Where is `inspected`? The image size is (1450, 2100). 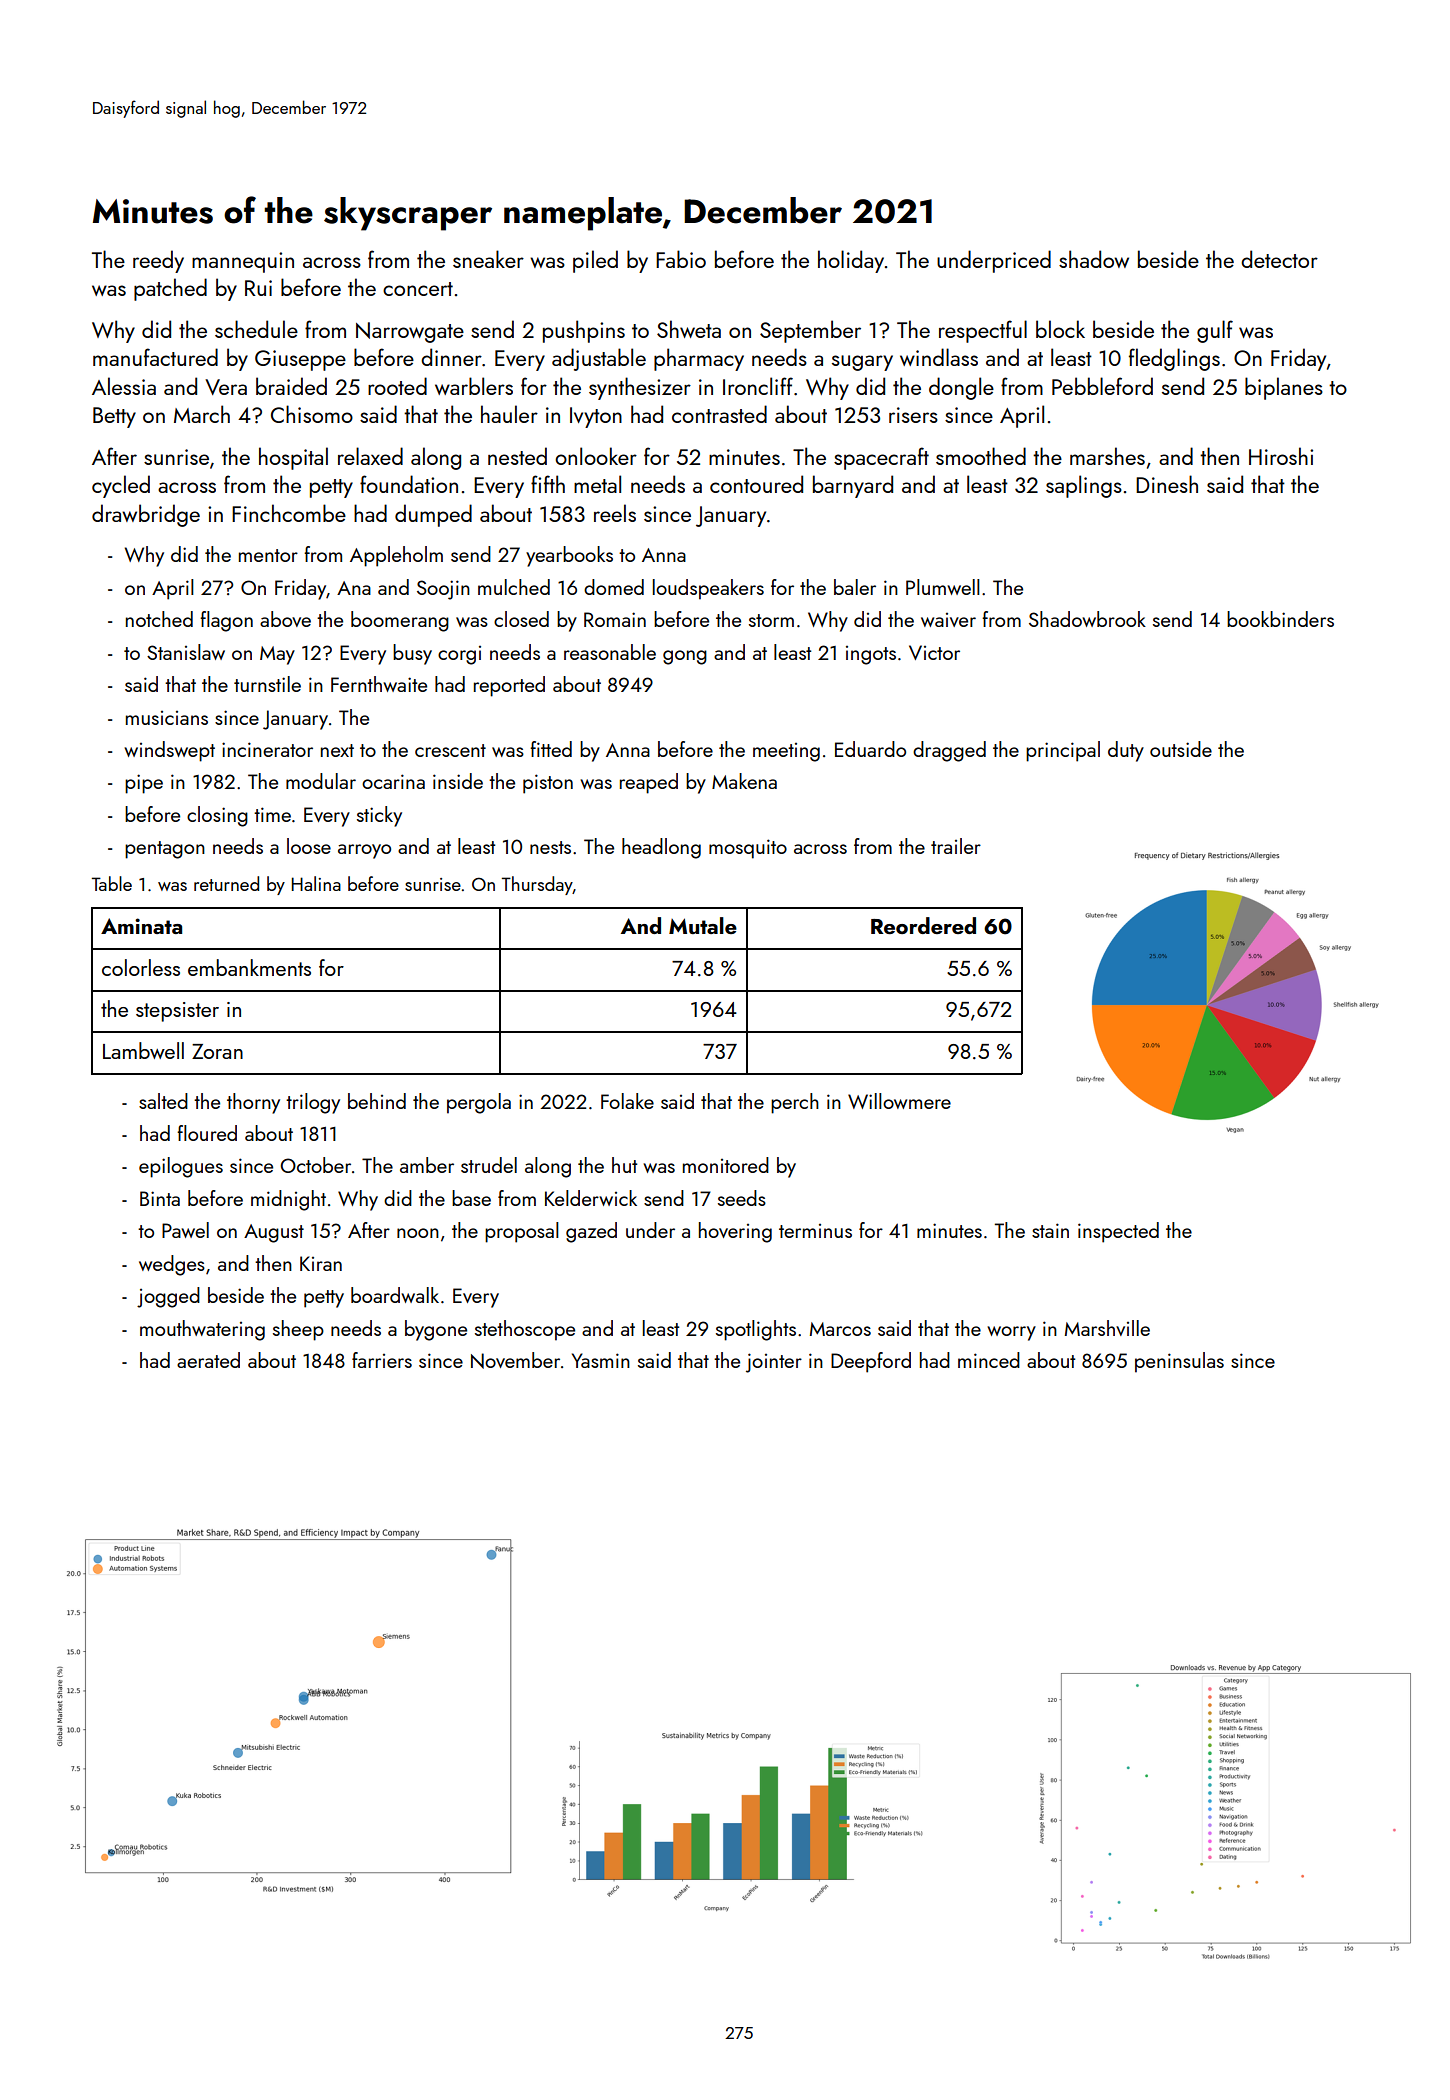 inspected is located at coordinates (1118, 1232).
